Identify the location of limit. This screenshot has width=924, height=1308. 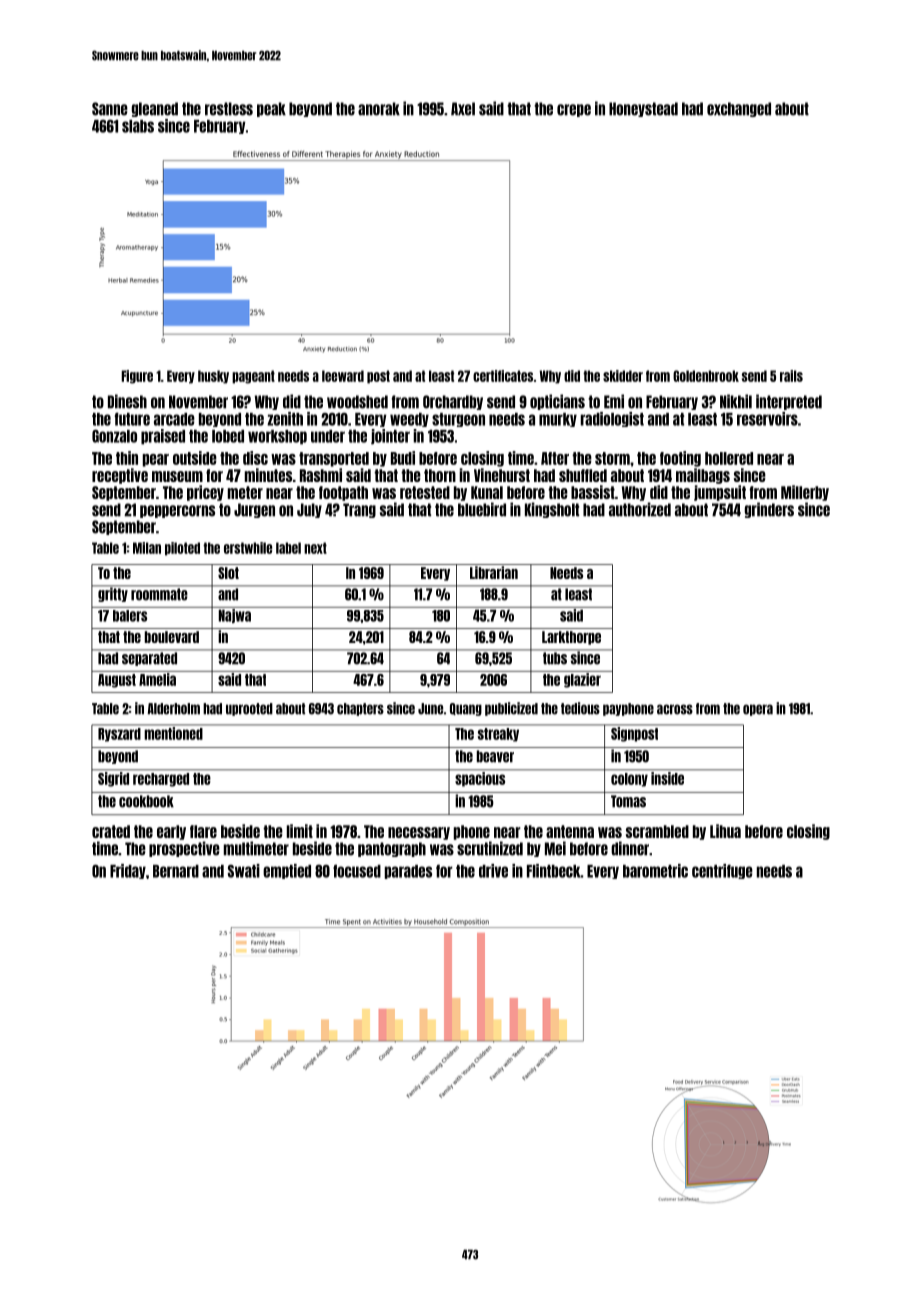
(300, 831).
